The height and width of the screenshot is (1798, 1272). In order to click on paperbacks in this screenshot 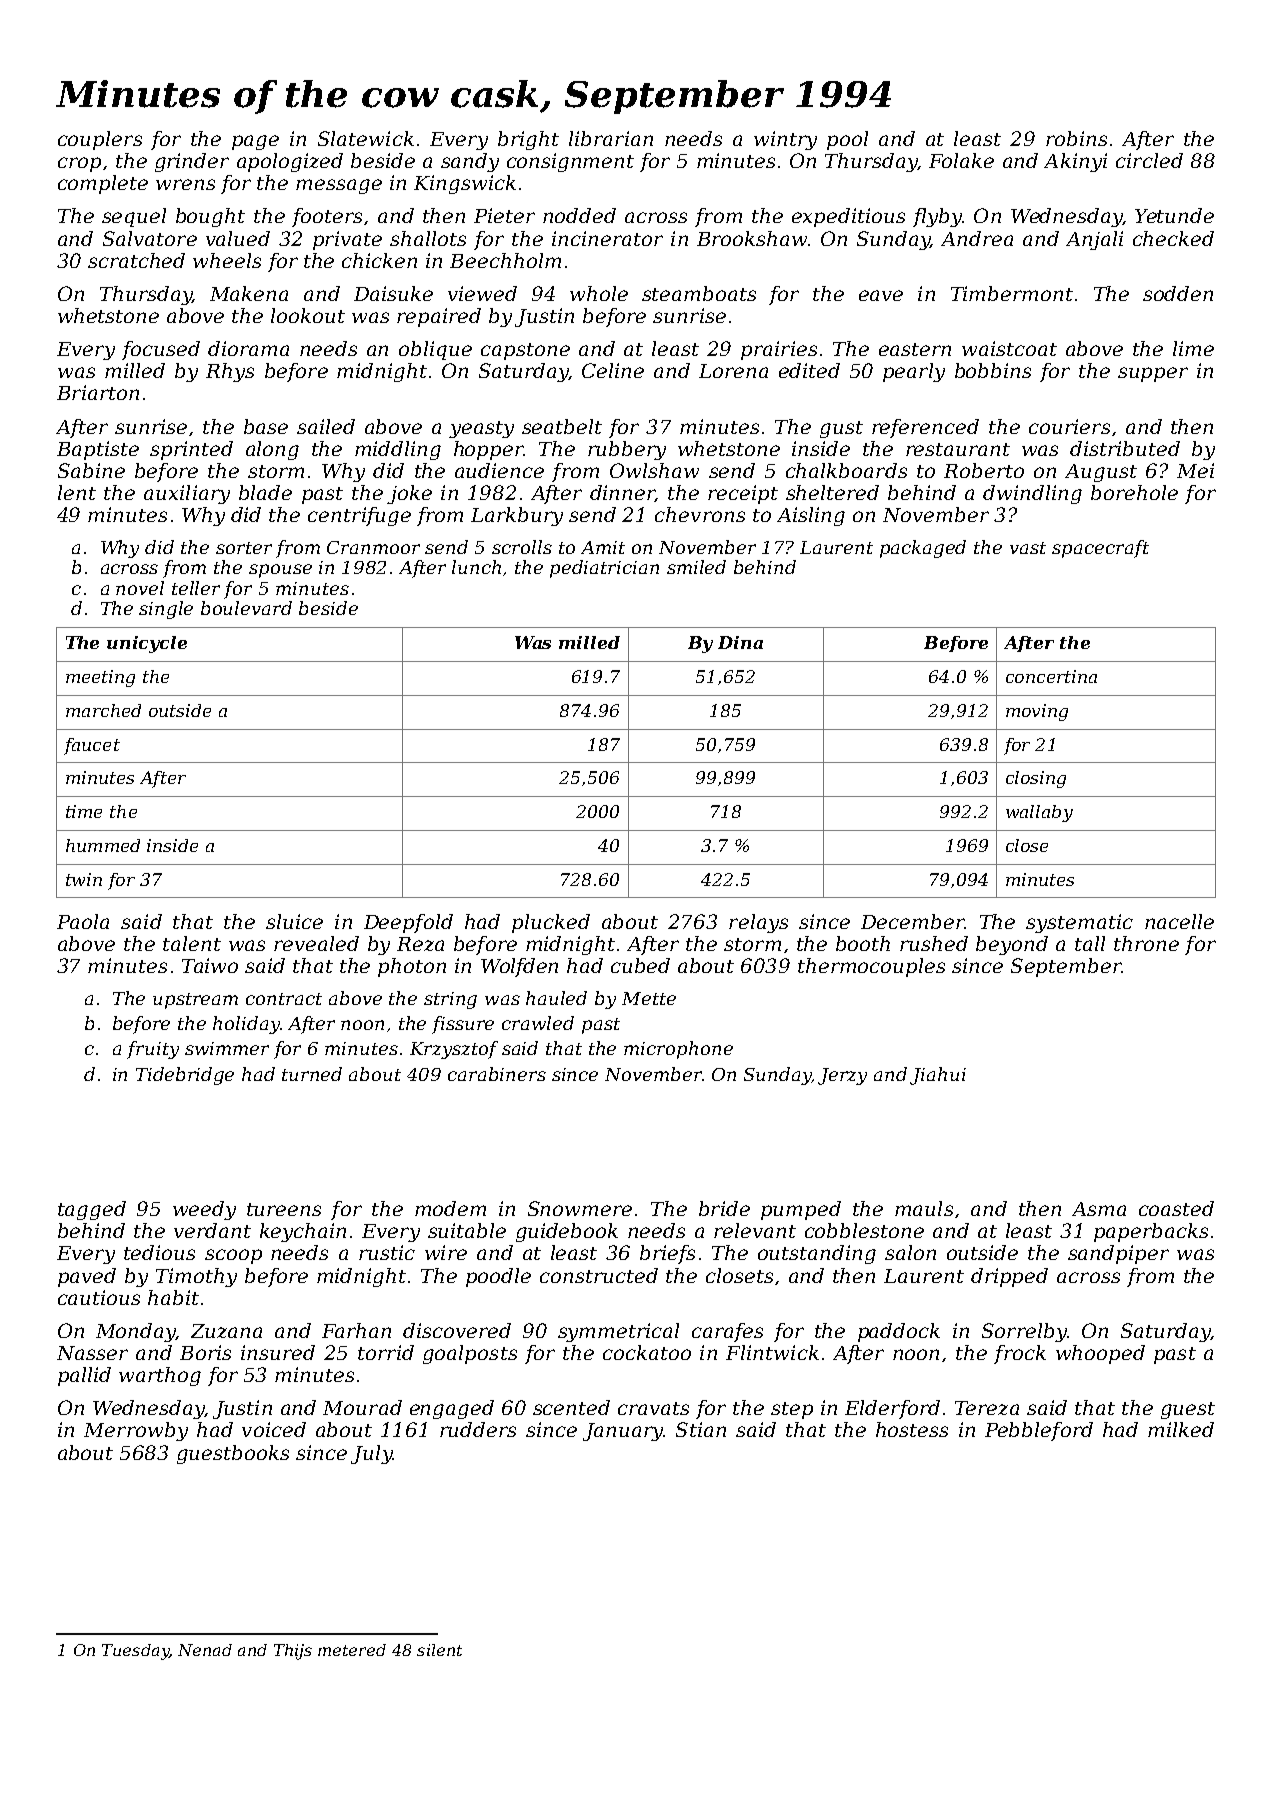, I will do `click(1151, 1232)`.
